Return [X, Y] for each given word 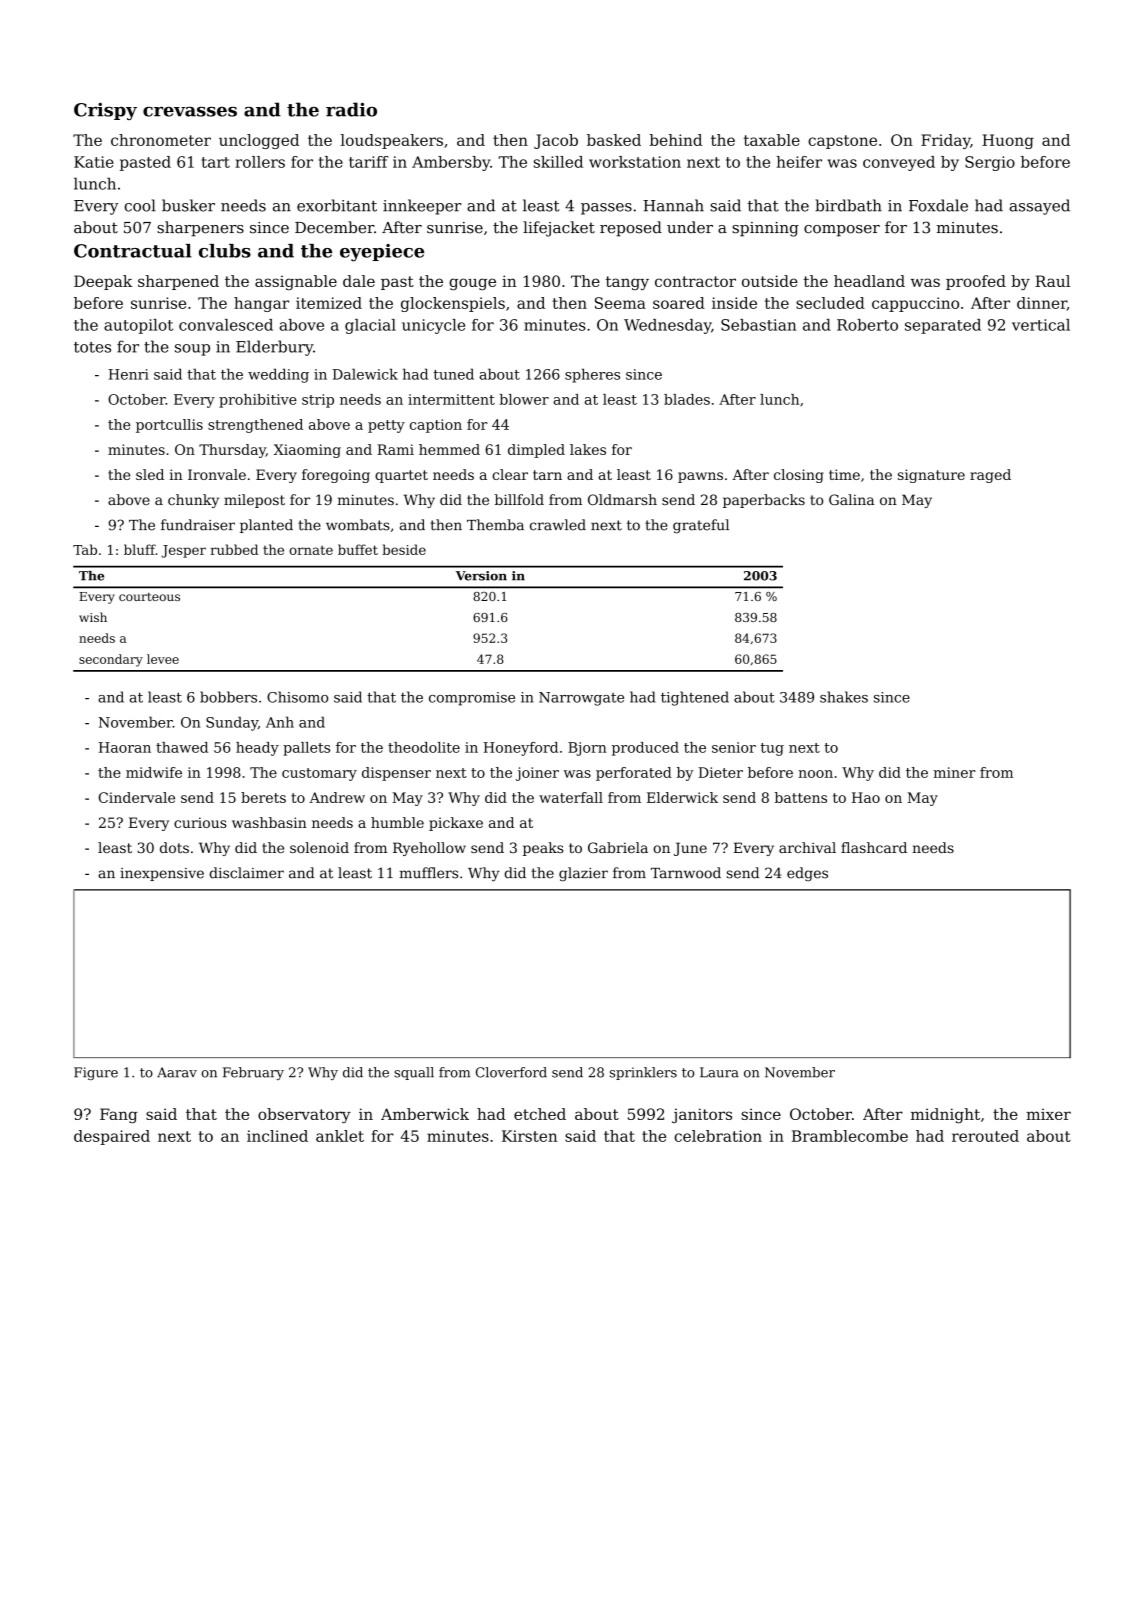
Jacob [556, 141]
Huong [1008, 141]
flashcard [874, 847]
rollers [260, 162]
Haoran [125, 747]
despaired [112, 1137]
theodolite [424, 747]
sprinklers [643, 1073]
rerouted [985, 1136]
